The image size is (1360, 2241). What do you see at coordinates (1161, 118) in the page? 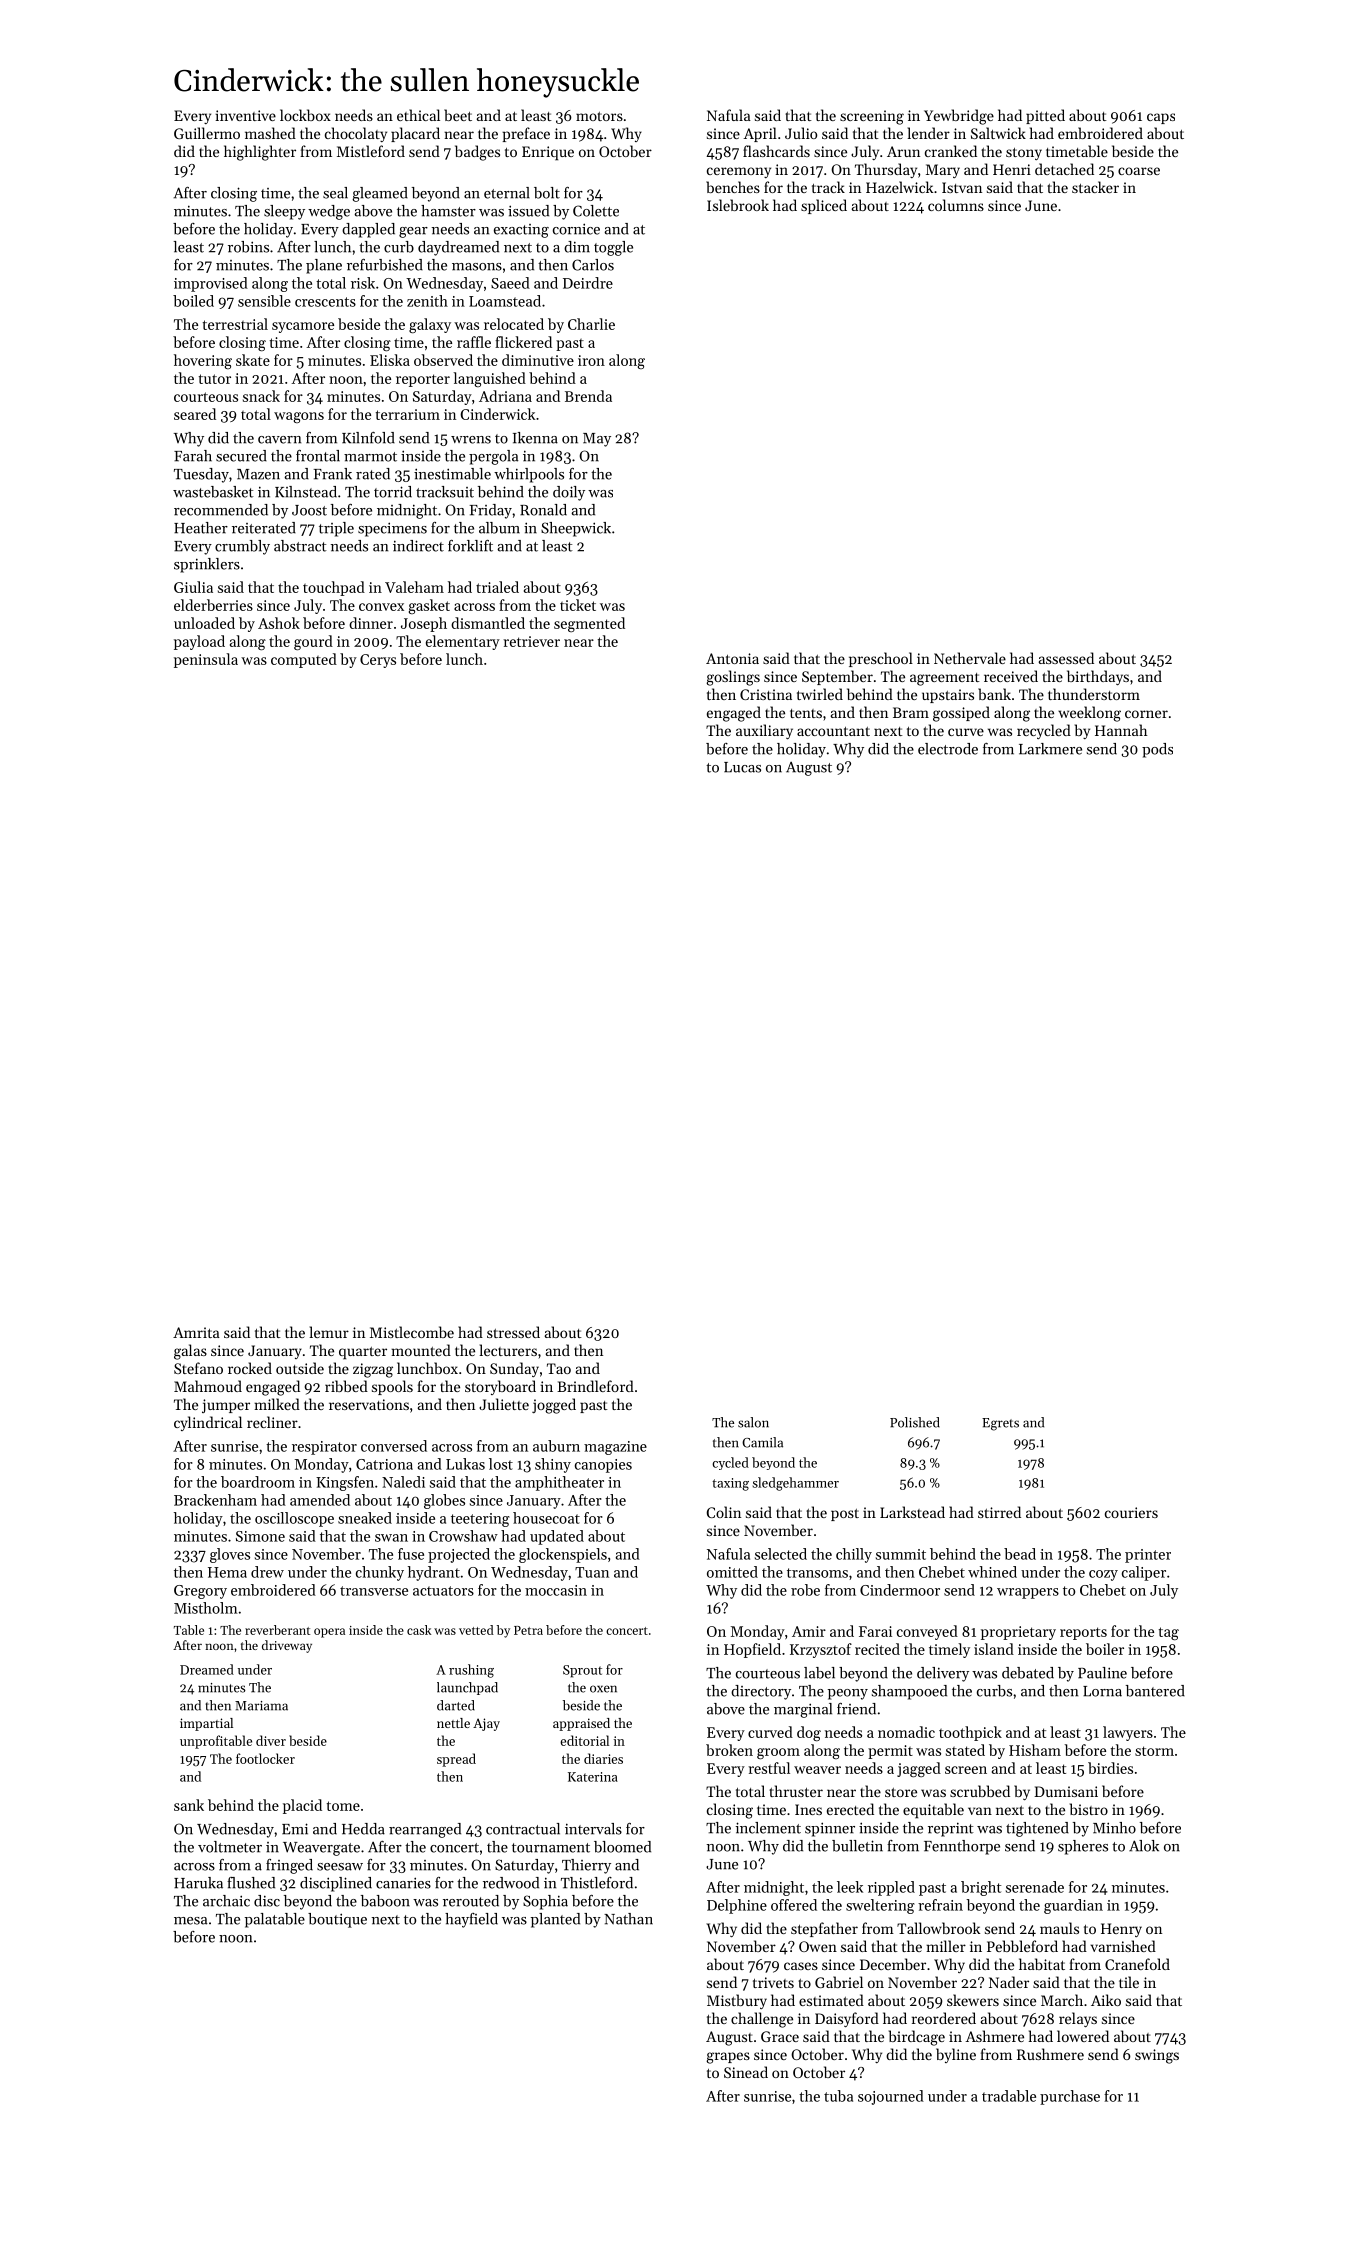
I see `caps` at bounding box center [1161, 118].
